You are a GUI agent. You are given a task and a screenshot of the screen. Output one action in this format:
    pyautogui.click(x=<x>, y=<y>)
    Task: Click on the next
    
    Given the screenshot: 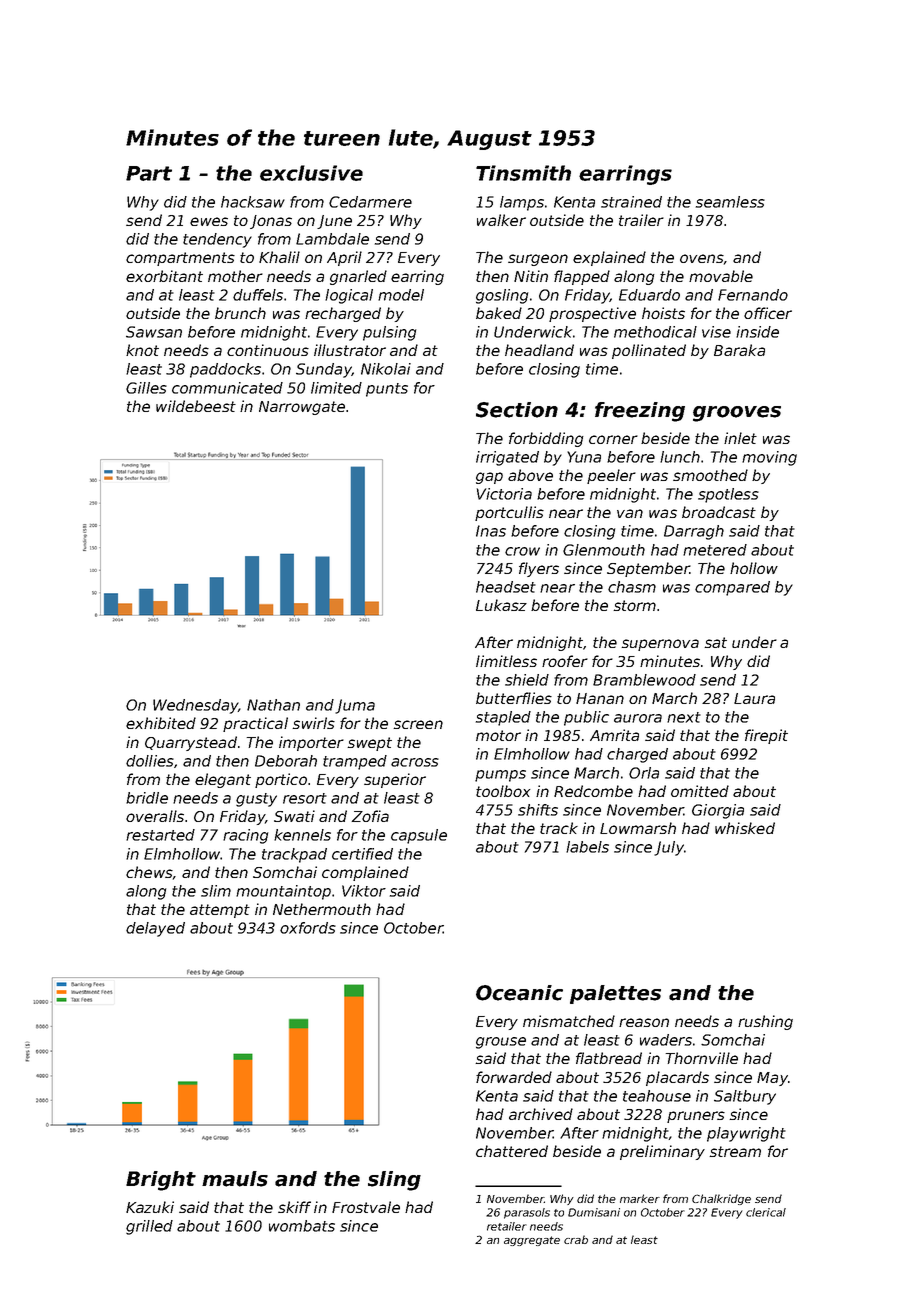 What is the action you would take?
    pyautogui.click(x=684, y=717)
